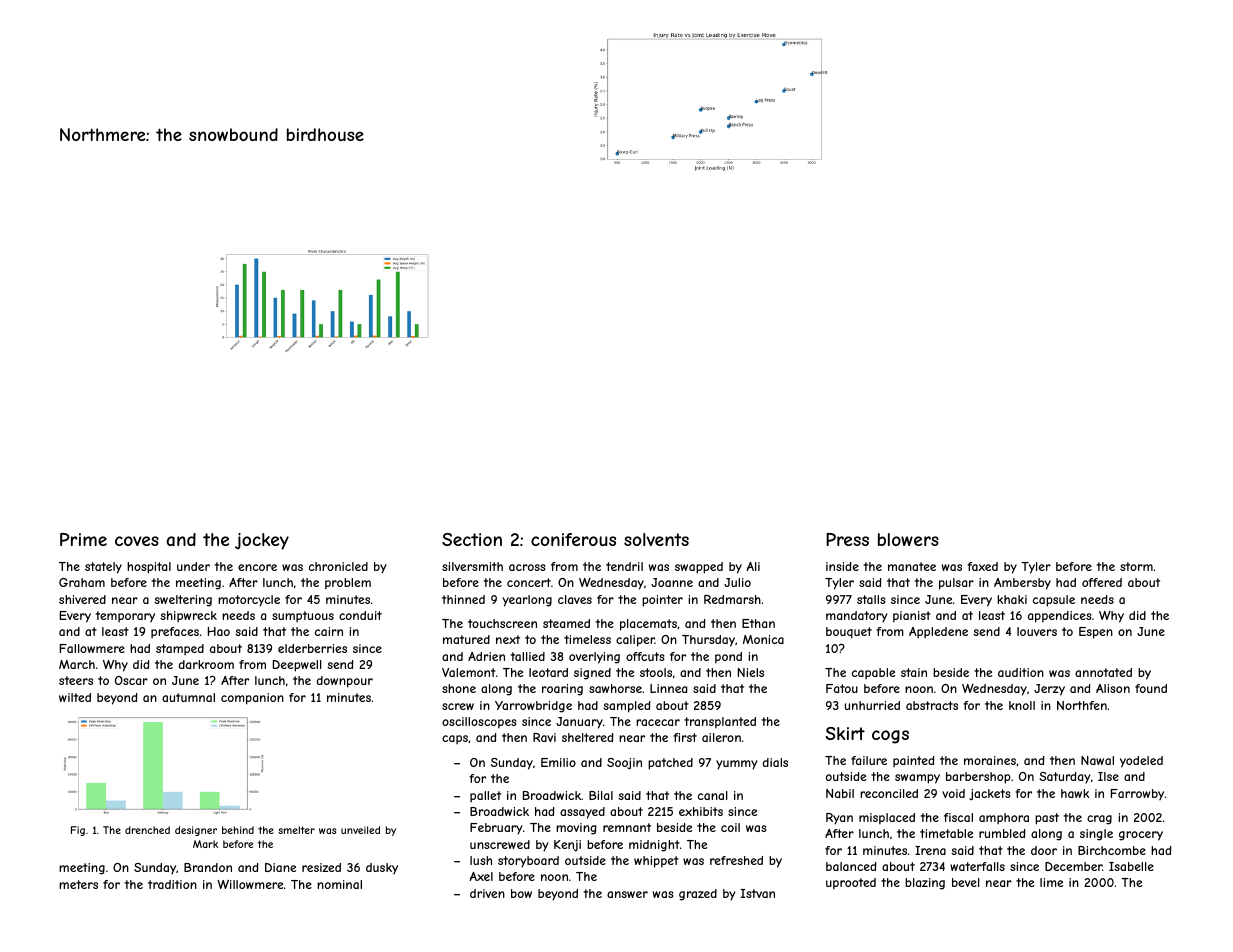 This document has height=952, width=1233. What do you see at coordinates (1082, 705) in the document?
I see `Northfen` at bounding box center [1082, 705].
